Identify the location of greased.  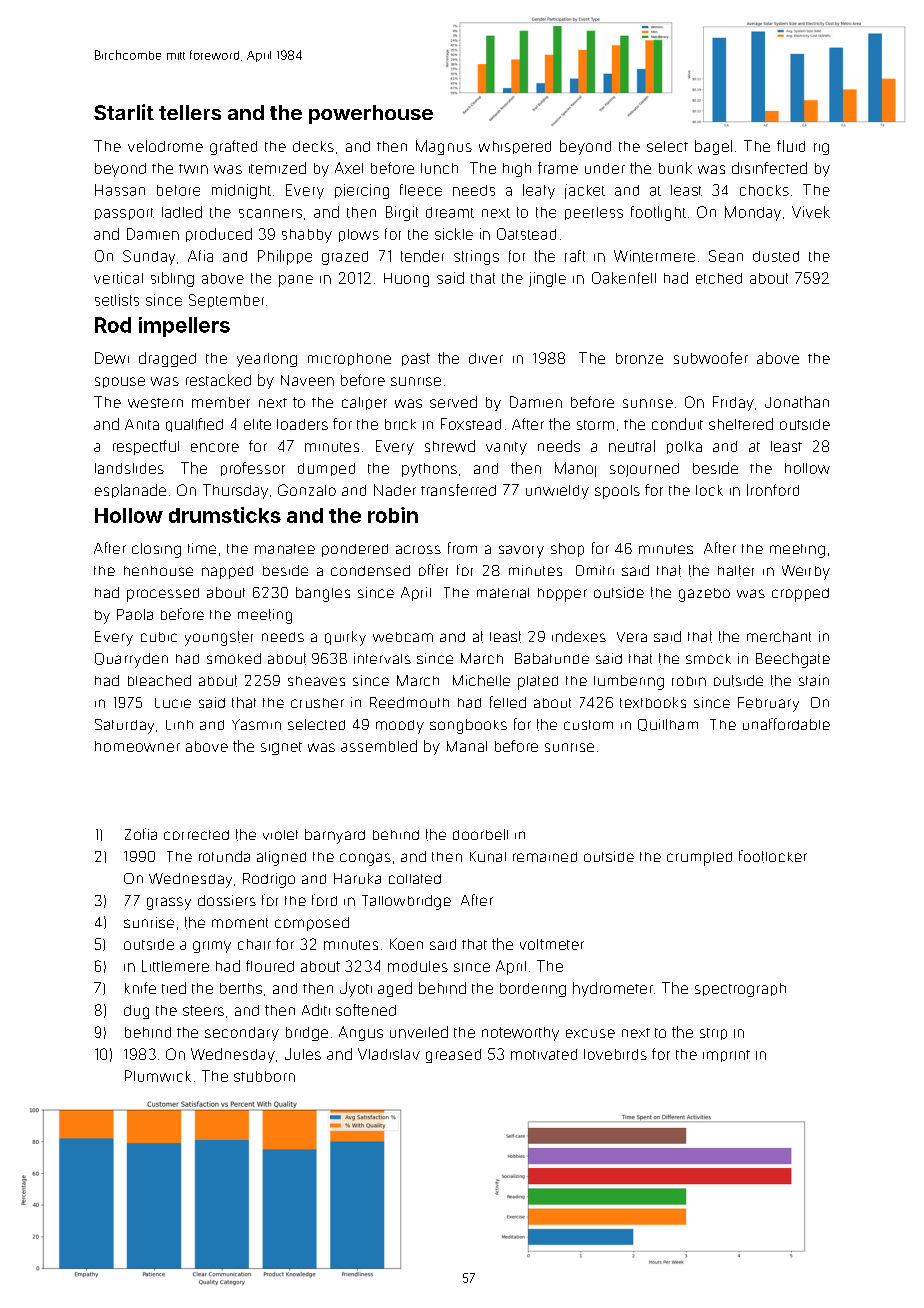
(453, 1056).
